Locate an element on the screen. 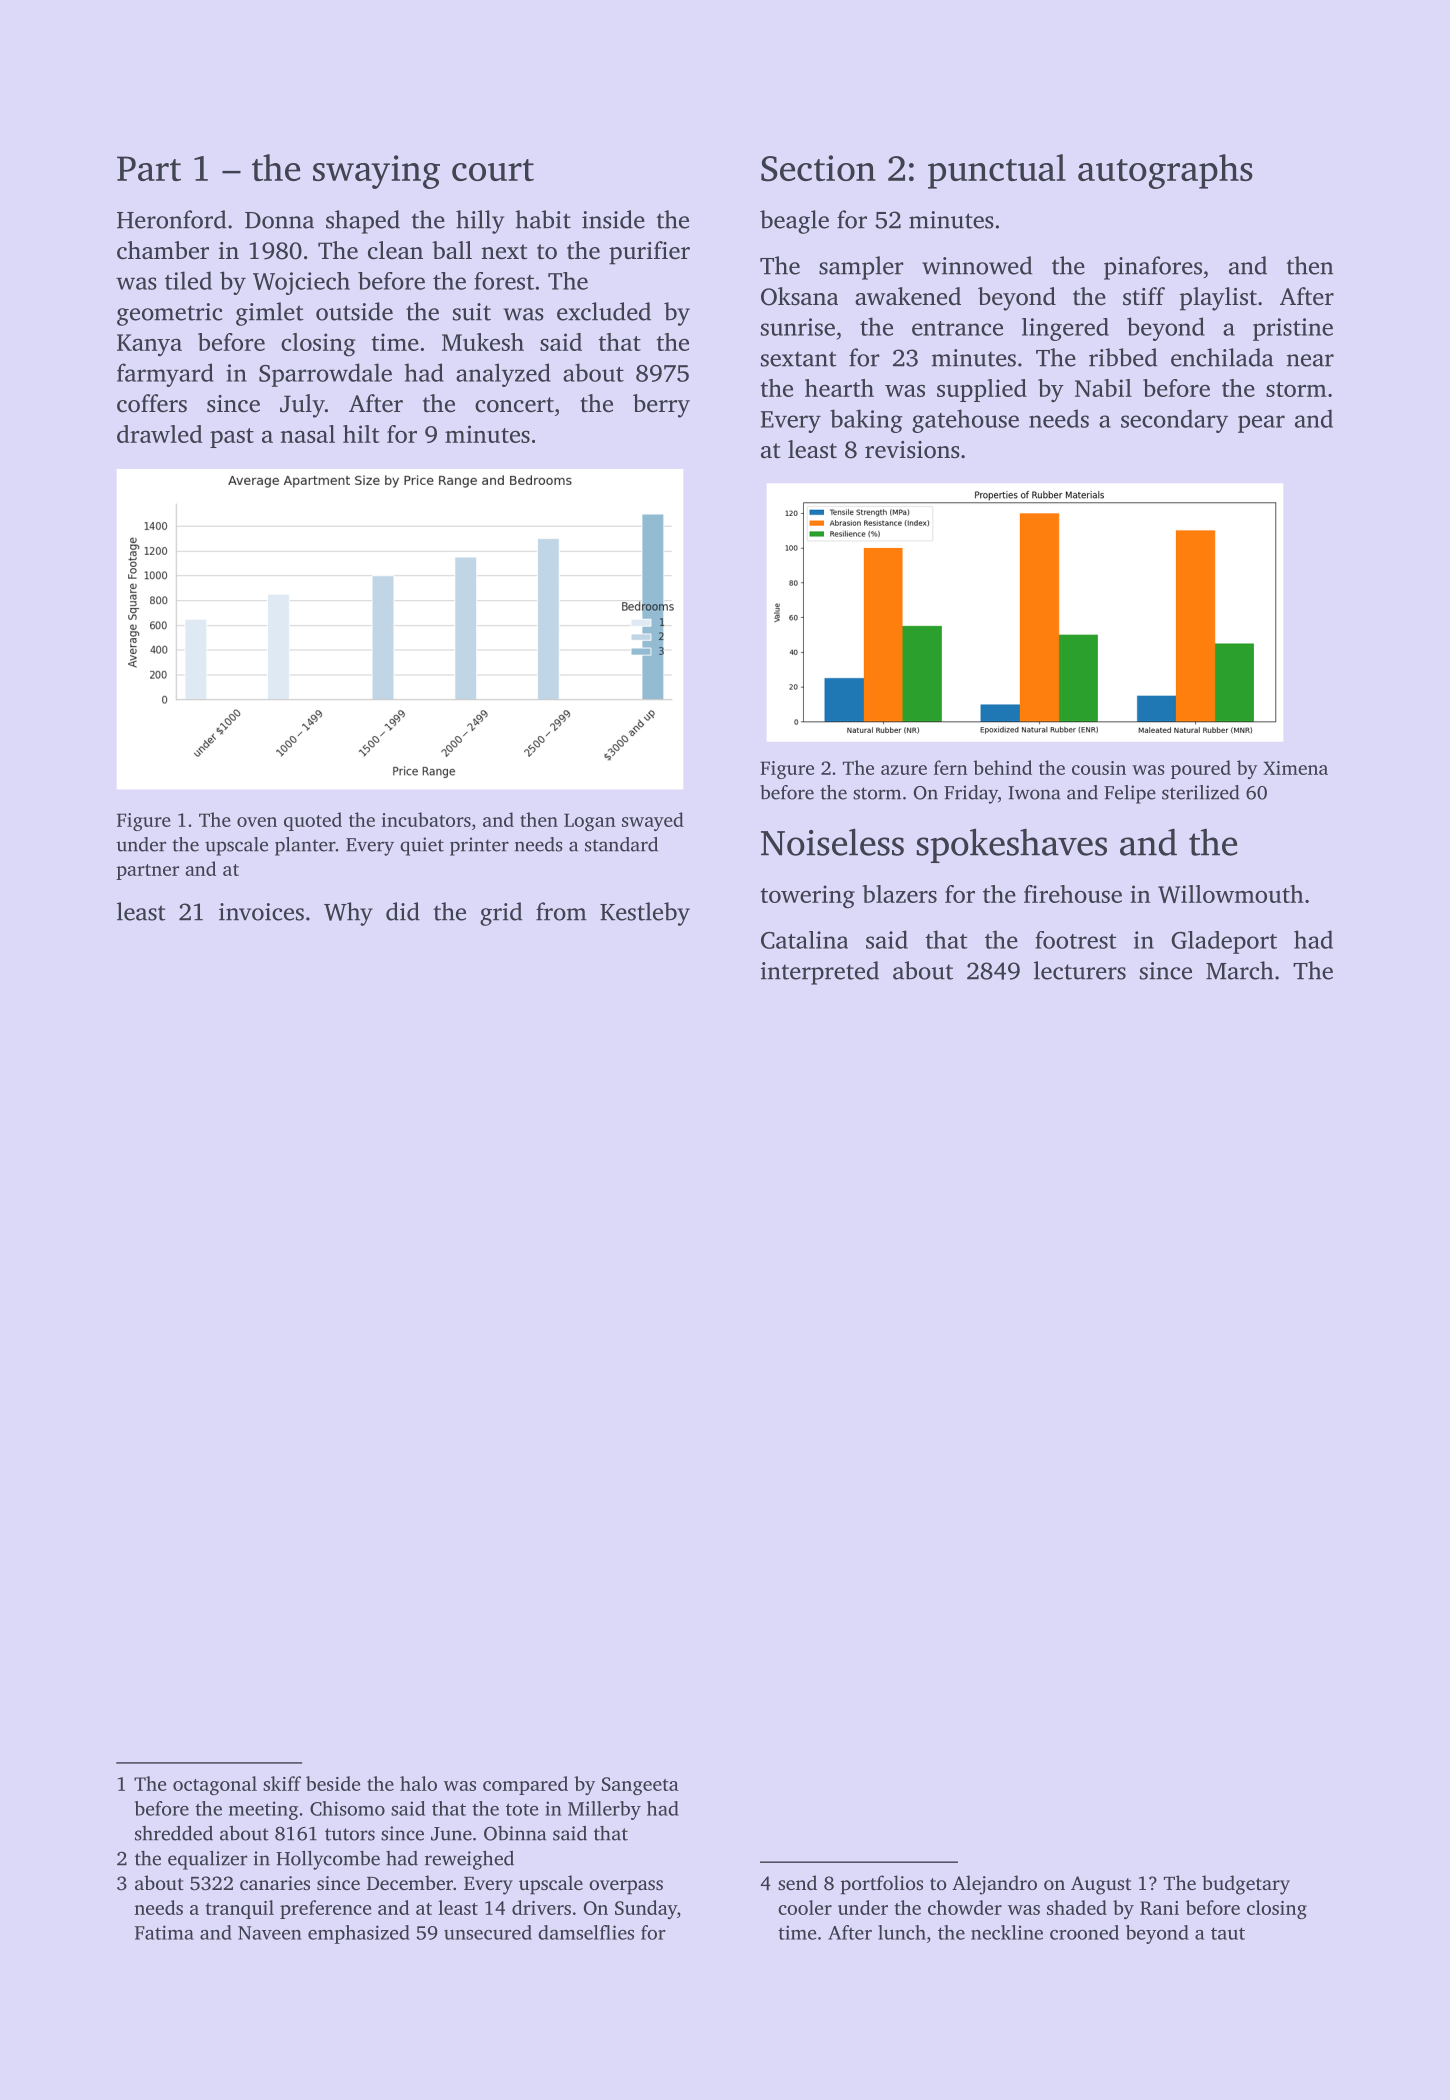 This screenshot has width=1450, height=2100. lecturers is located at coordinates (1080, 970).
